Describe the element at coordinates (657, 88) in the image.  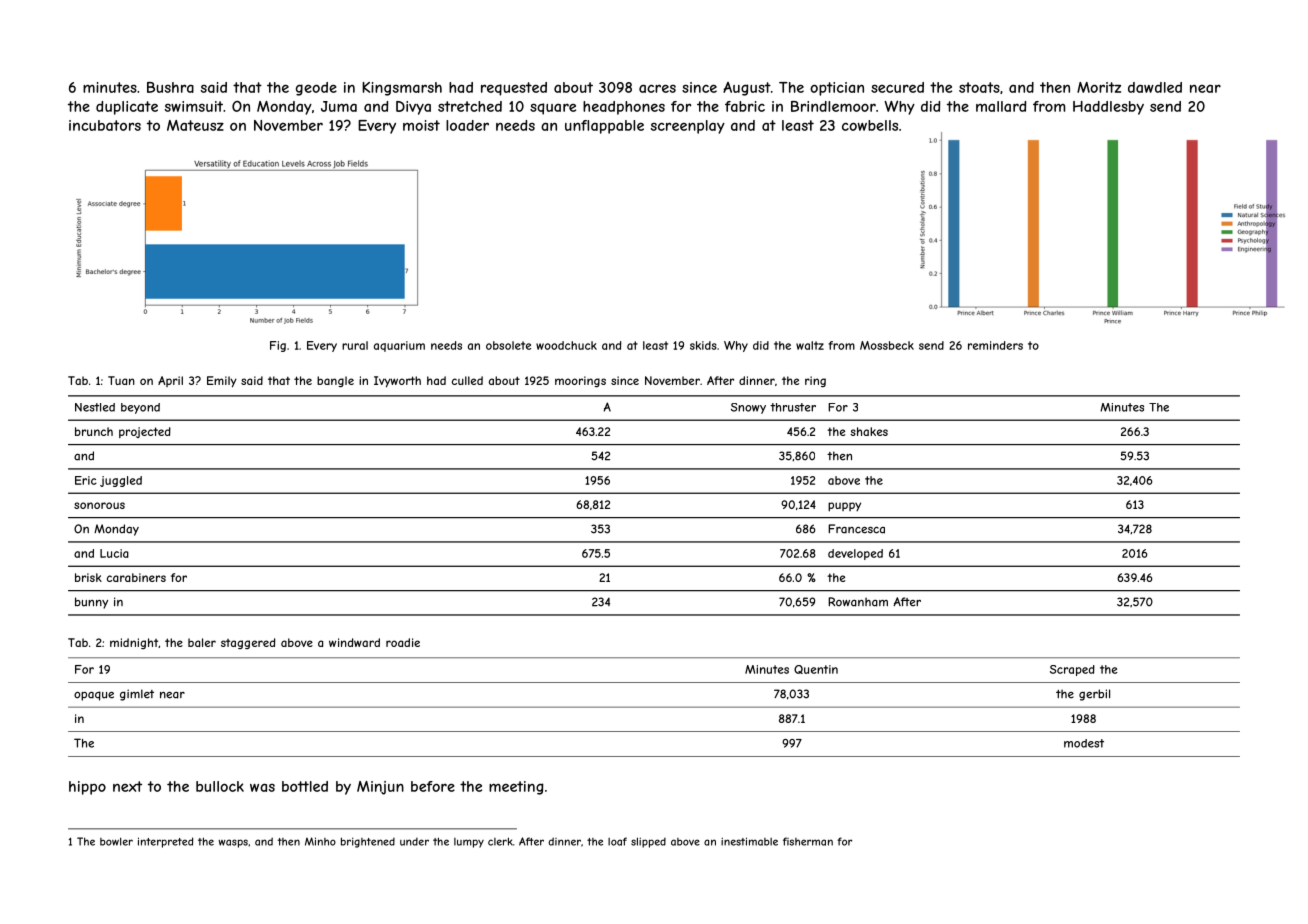
I see `acres` at that location.
